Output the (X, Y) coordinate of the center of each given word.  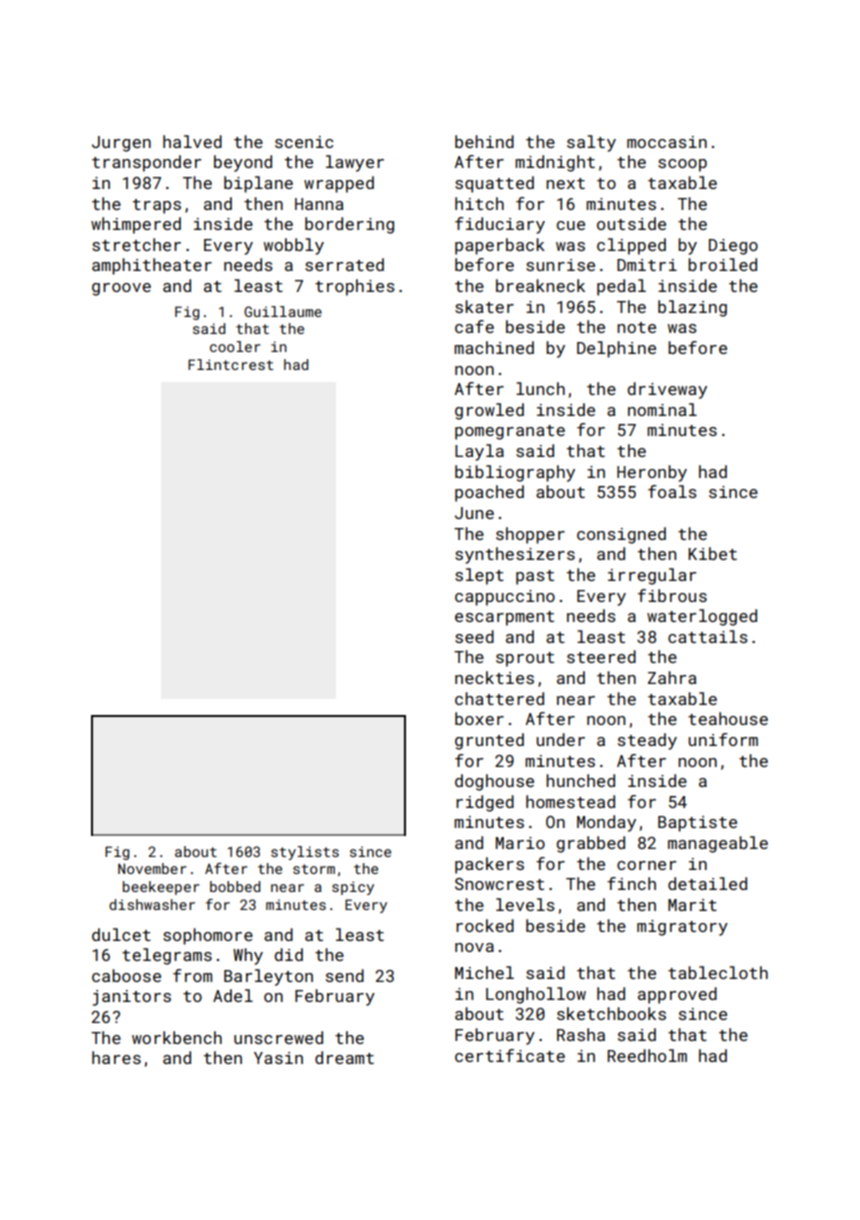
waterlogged (702, 617)
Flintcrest (230, 364)
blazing (692, 308)
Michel (484, 972)
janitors (132, 998)
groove (121, 289)
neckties (494, 677)
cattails (708, 636)
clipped (631, 246)
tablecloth (718, 972)
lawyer (355, 163)
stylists (305, 853)
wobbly (294, 246)
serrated (344, 264)
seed (474, 636)
